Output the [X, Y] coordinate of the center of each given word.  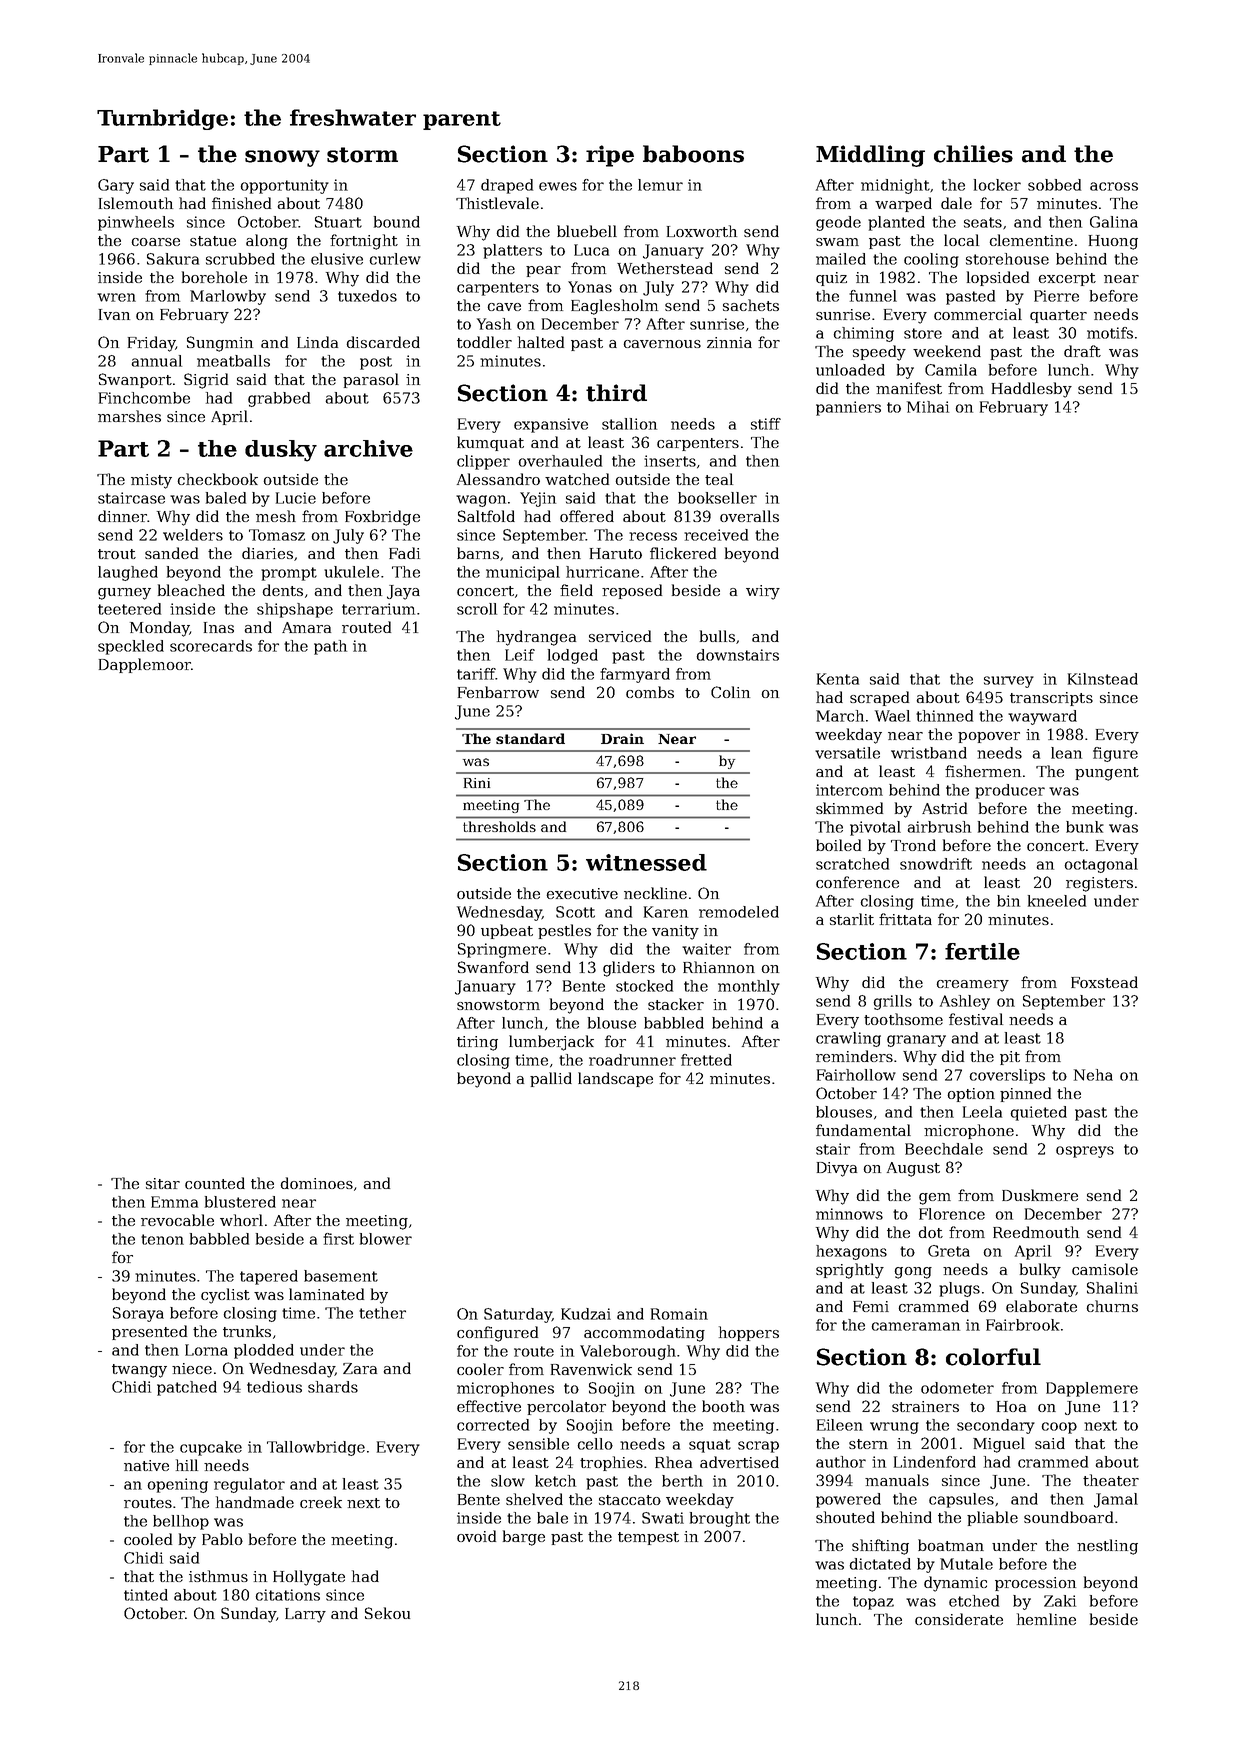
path [330, 647]
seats [983, 222]
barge [524, 1538]
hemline [1046, 1619]
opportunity [285, 186]
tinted [146, 1595]
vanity [675, 932]
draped [507, 186]
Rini [477, 783]
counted [215, 1183]
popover [989, 737]
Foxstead [1104, 982]
